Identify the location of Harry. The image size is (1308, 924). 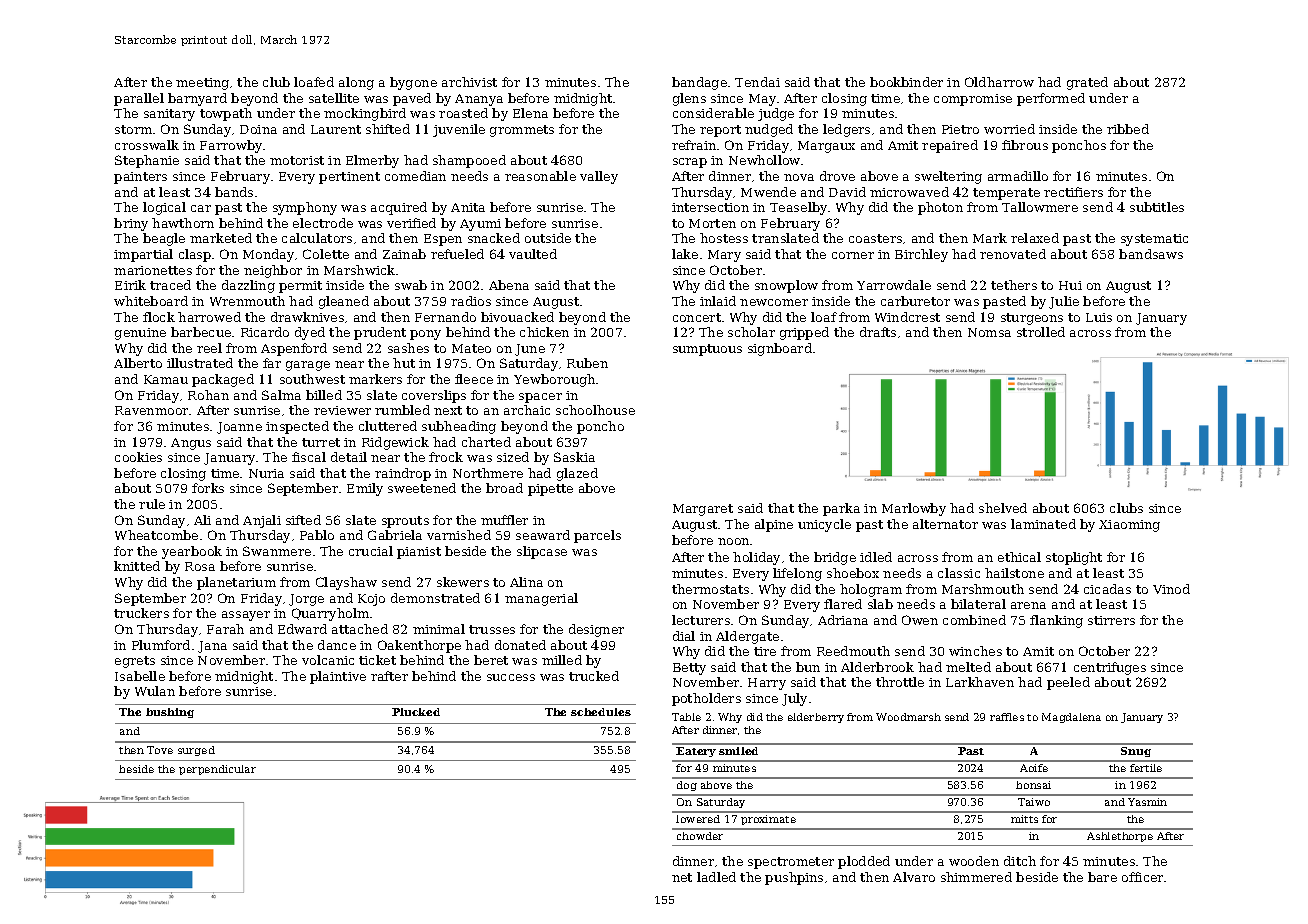
(767, 684).
